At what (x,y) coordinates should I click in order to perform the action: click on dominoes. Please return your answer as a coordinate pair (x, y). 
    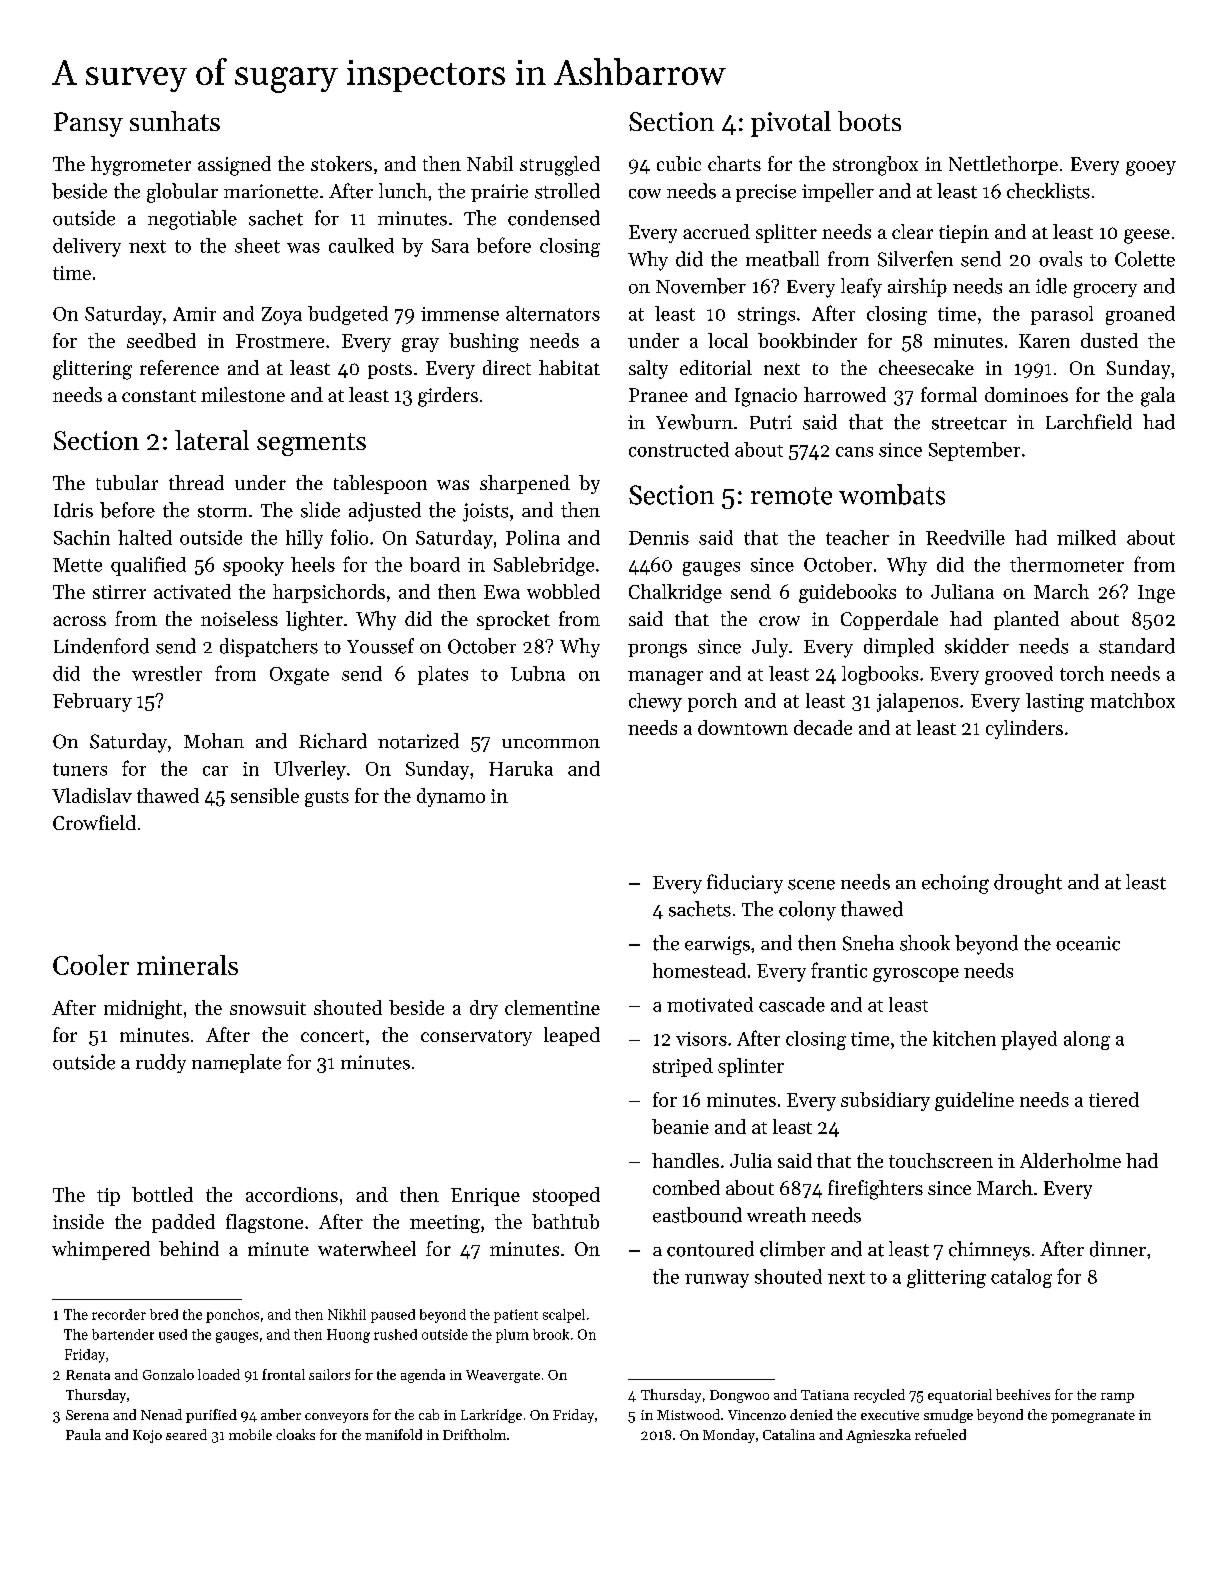
    Looking at the image, I should click on (1026, 394).
